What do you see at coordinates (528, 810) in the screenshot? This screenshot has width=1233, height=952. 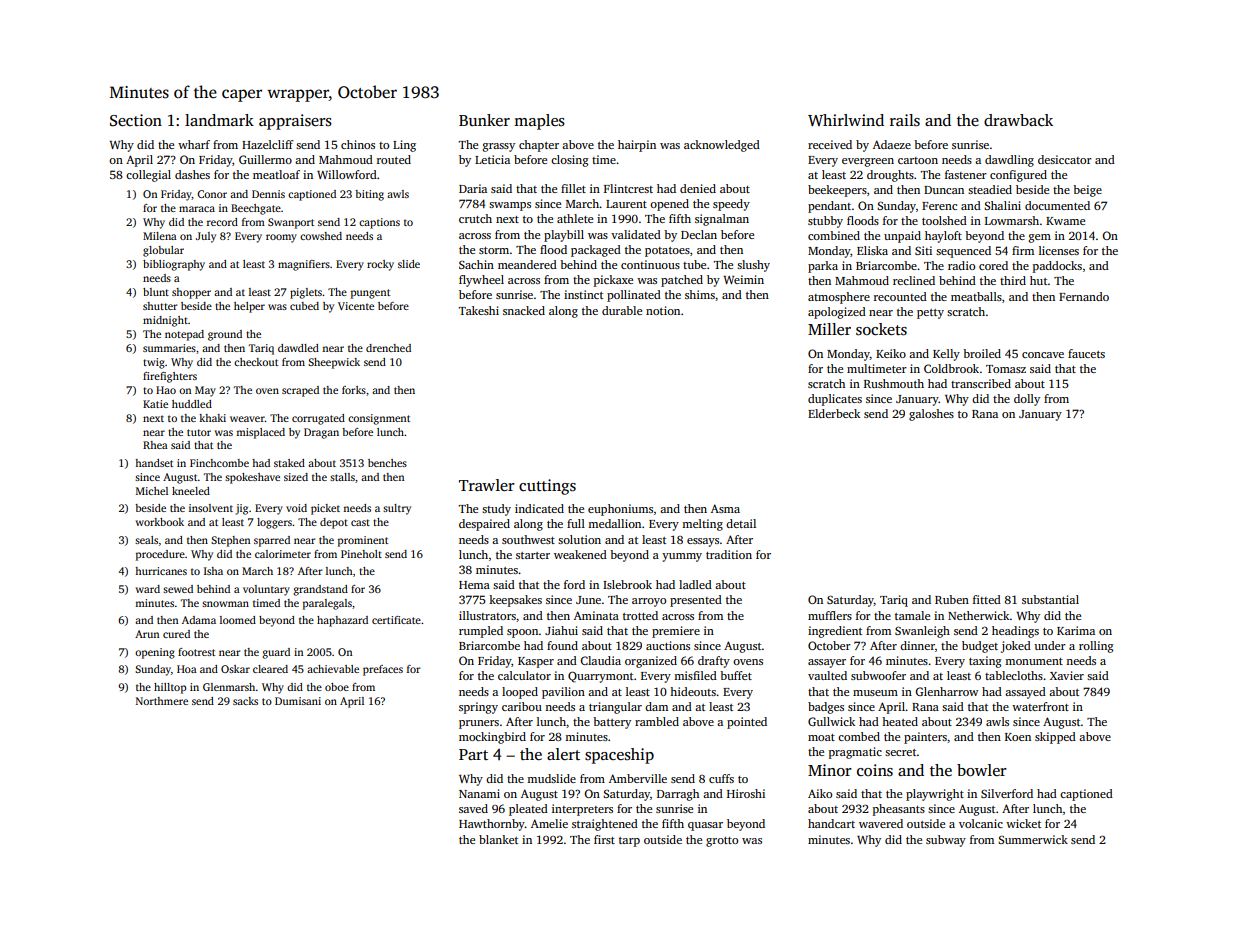 I see `pleated` at bounding box center [528, 810].
